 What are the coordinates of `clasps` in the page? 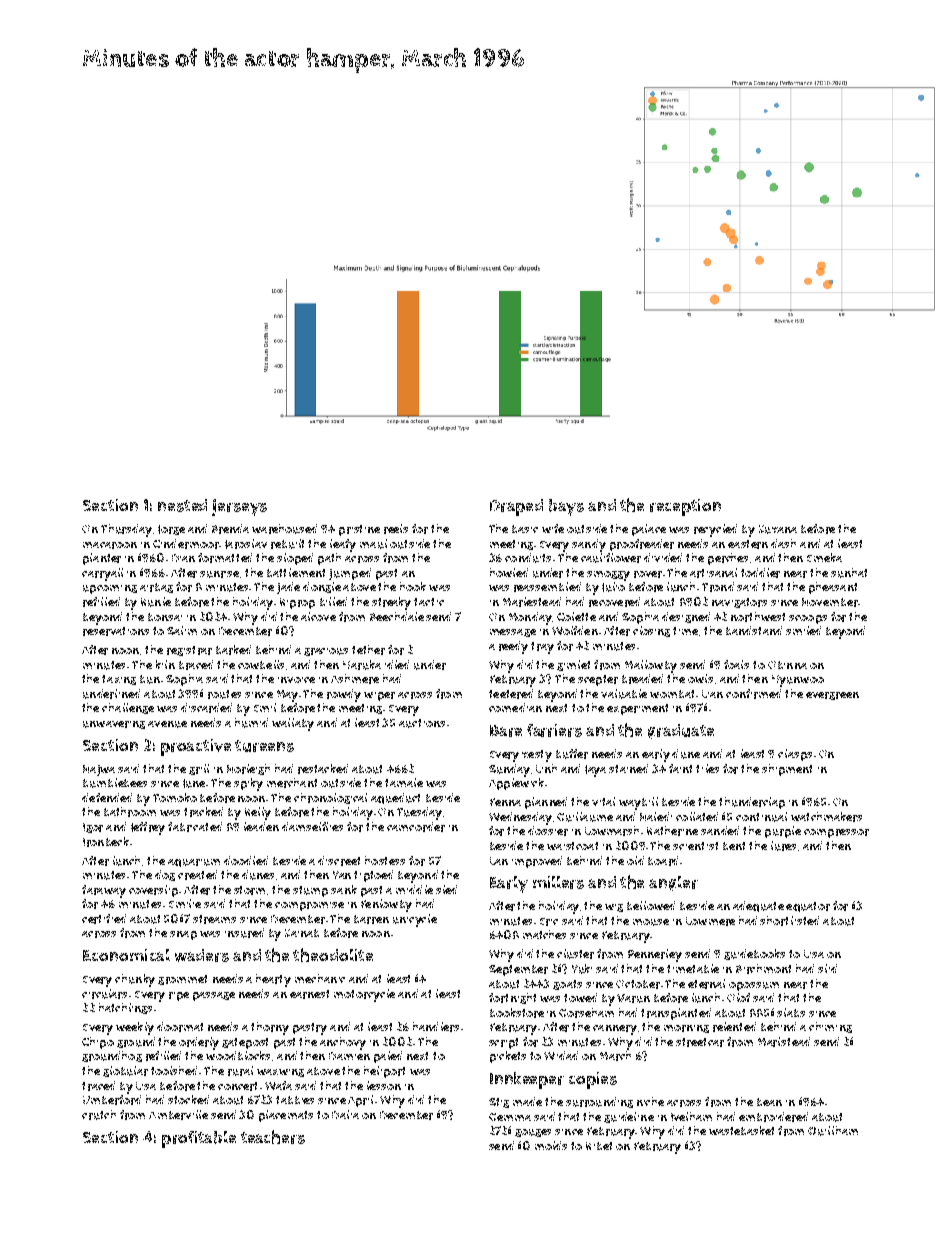 It's located at (795, 755).
